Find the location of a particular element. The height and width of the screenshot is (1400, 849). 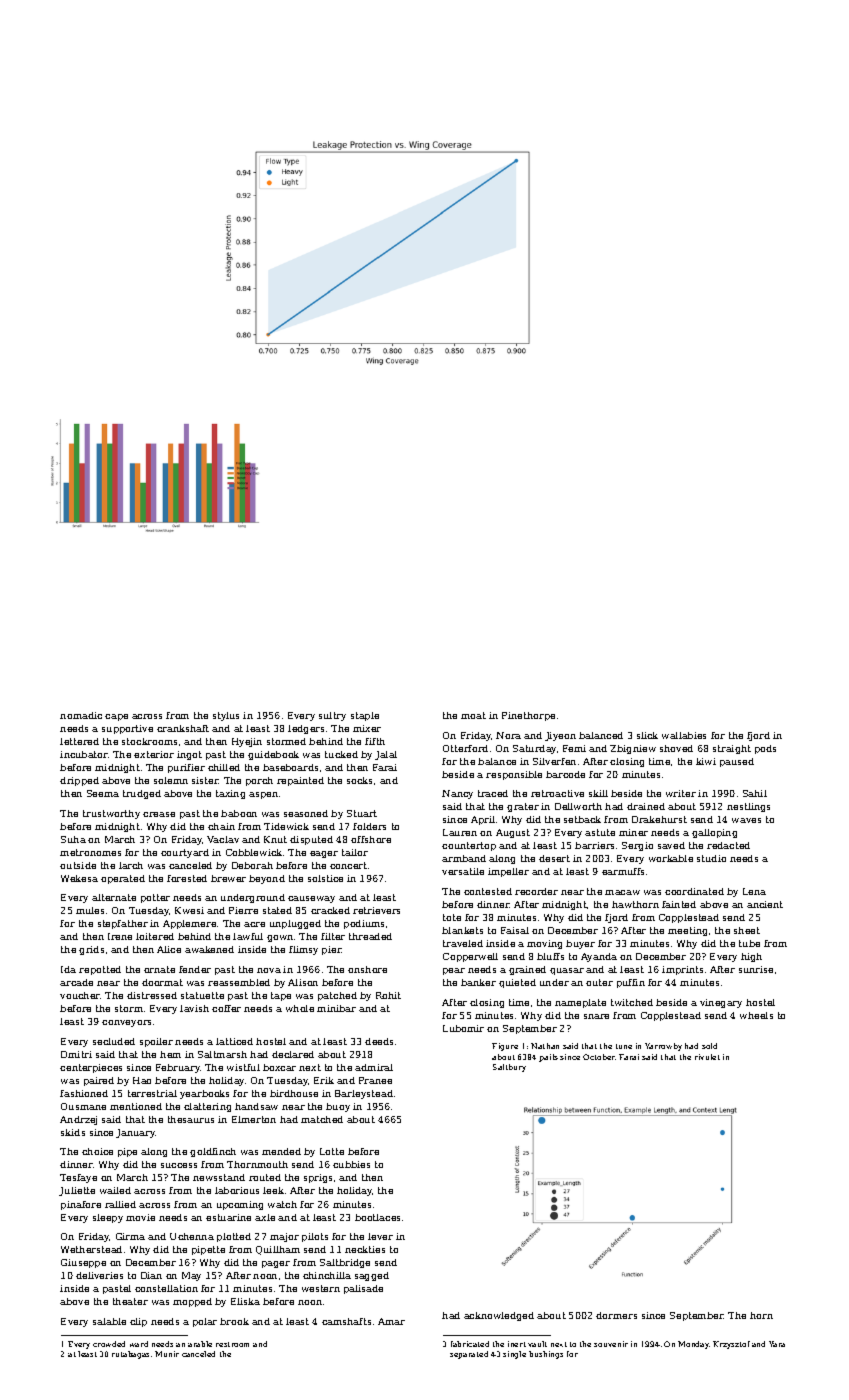

redacted is located at coordinates (728, 845).
